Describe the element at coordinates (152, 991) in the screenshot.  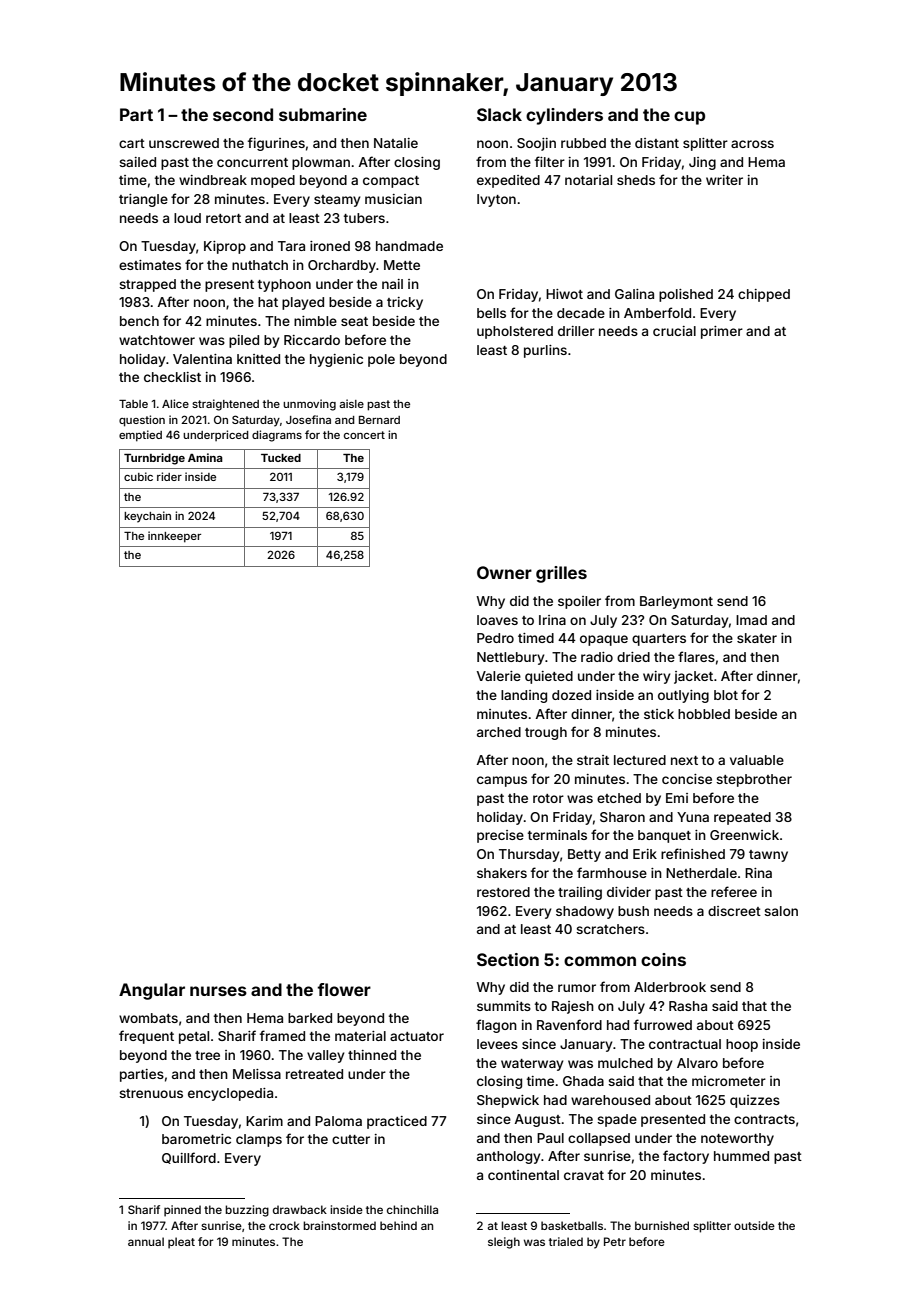
I see `Angular` at that location.
